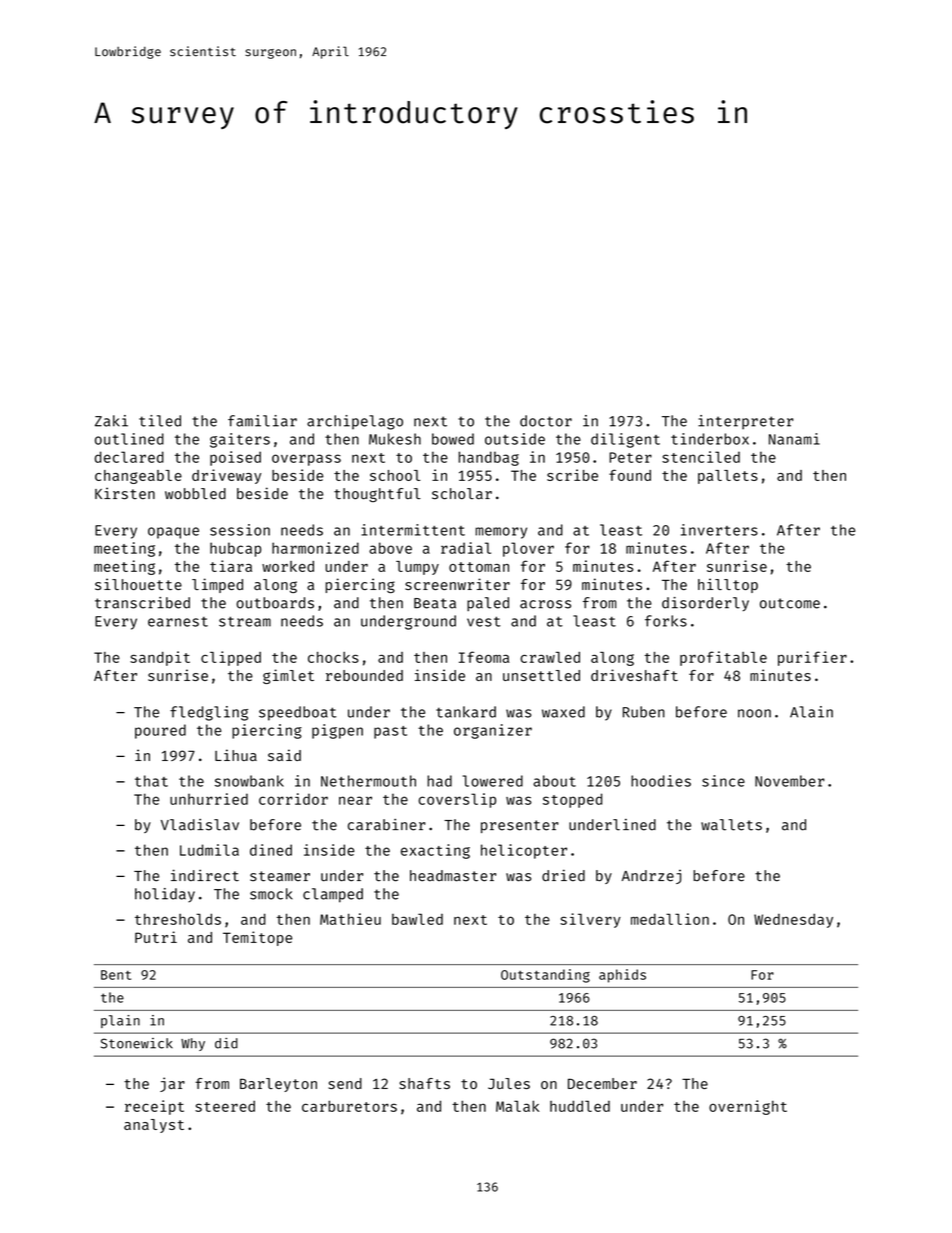 This screenshot has width=952, height=1233. What do you see at coordinates (515, 439) in the screenshot?
I see `outside` at bounding box center [515, 439].
